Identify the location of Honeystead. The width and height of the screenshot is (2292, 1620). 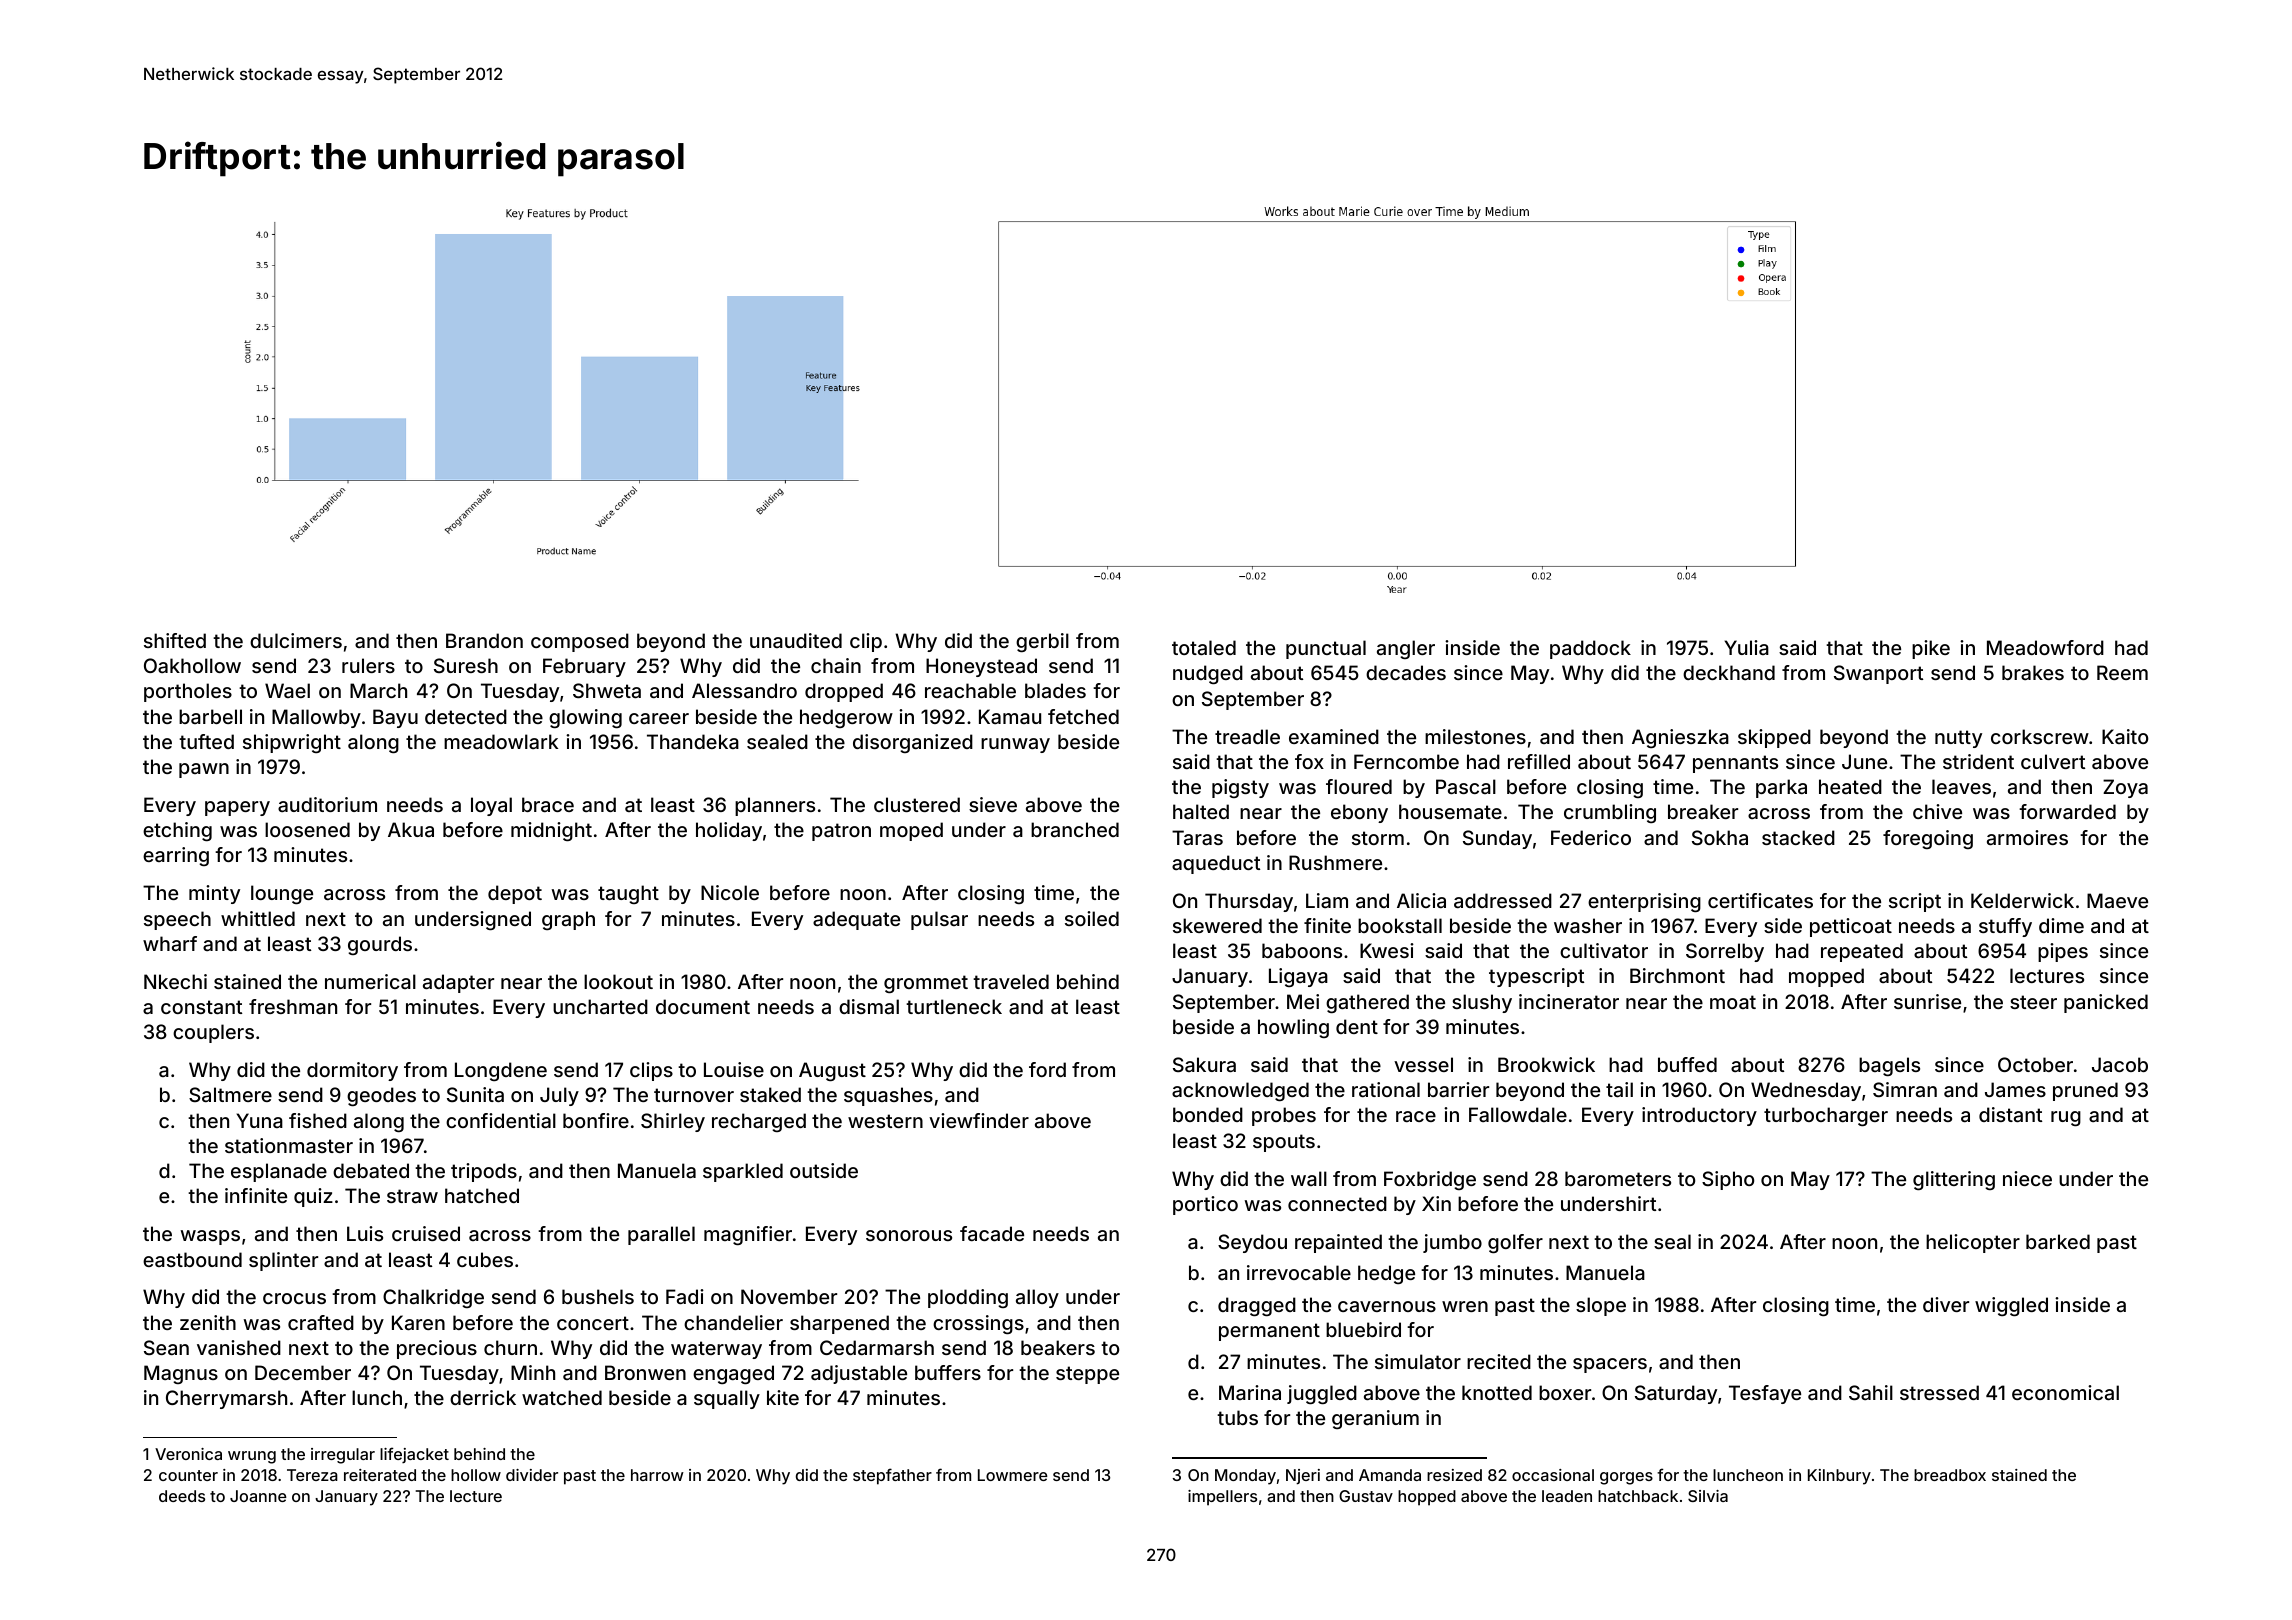
(981, 667).
